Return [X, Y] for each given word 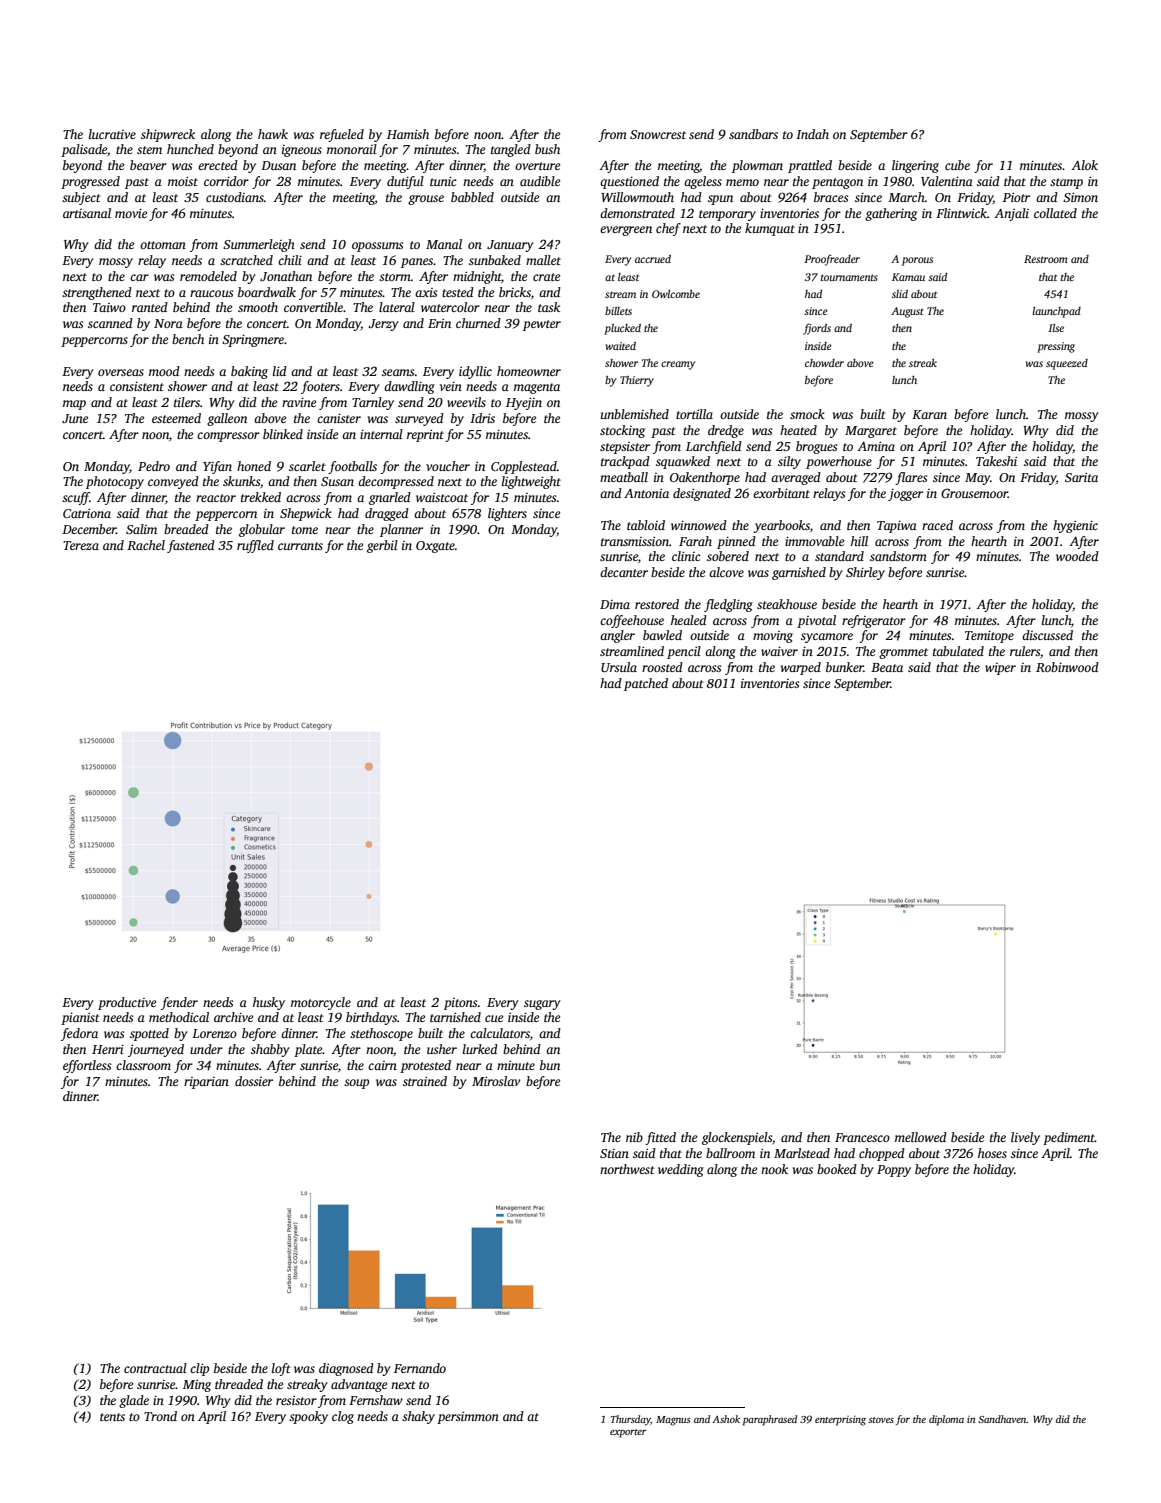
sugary [542, 1005]
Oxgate [435, 547]
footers [320, 387]
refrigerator [874, 621]
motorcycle [321, 1003]
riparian [206, 1083]
